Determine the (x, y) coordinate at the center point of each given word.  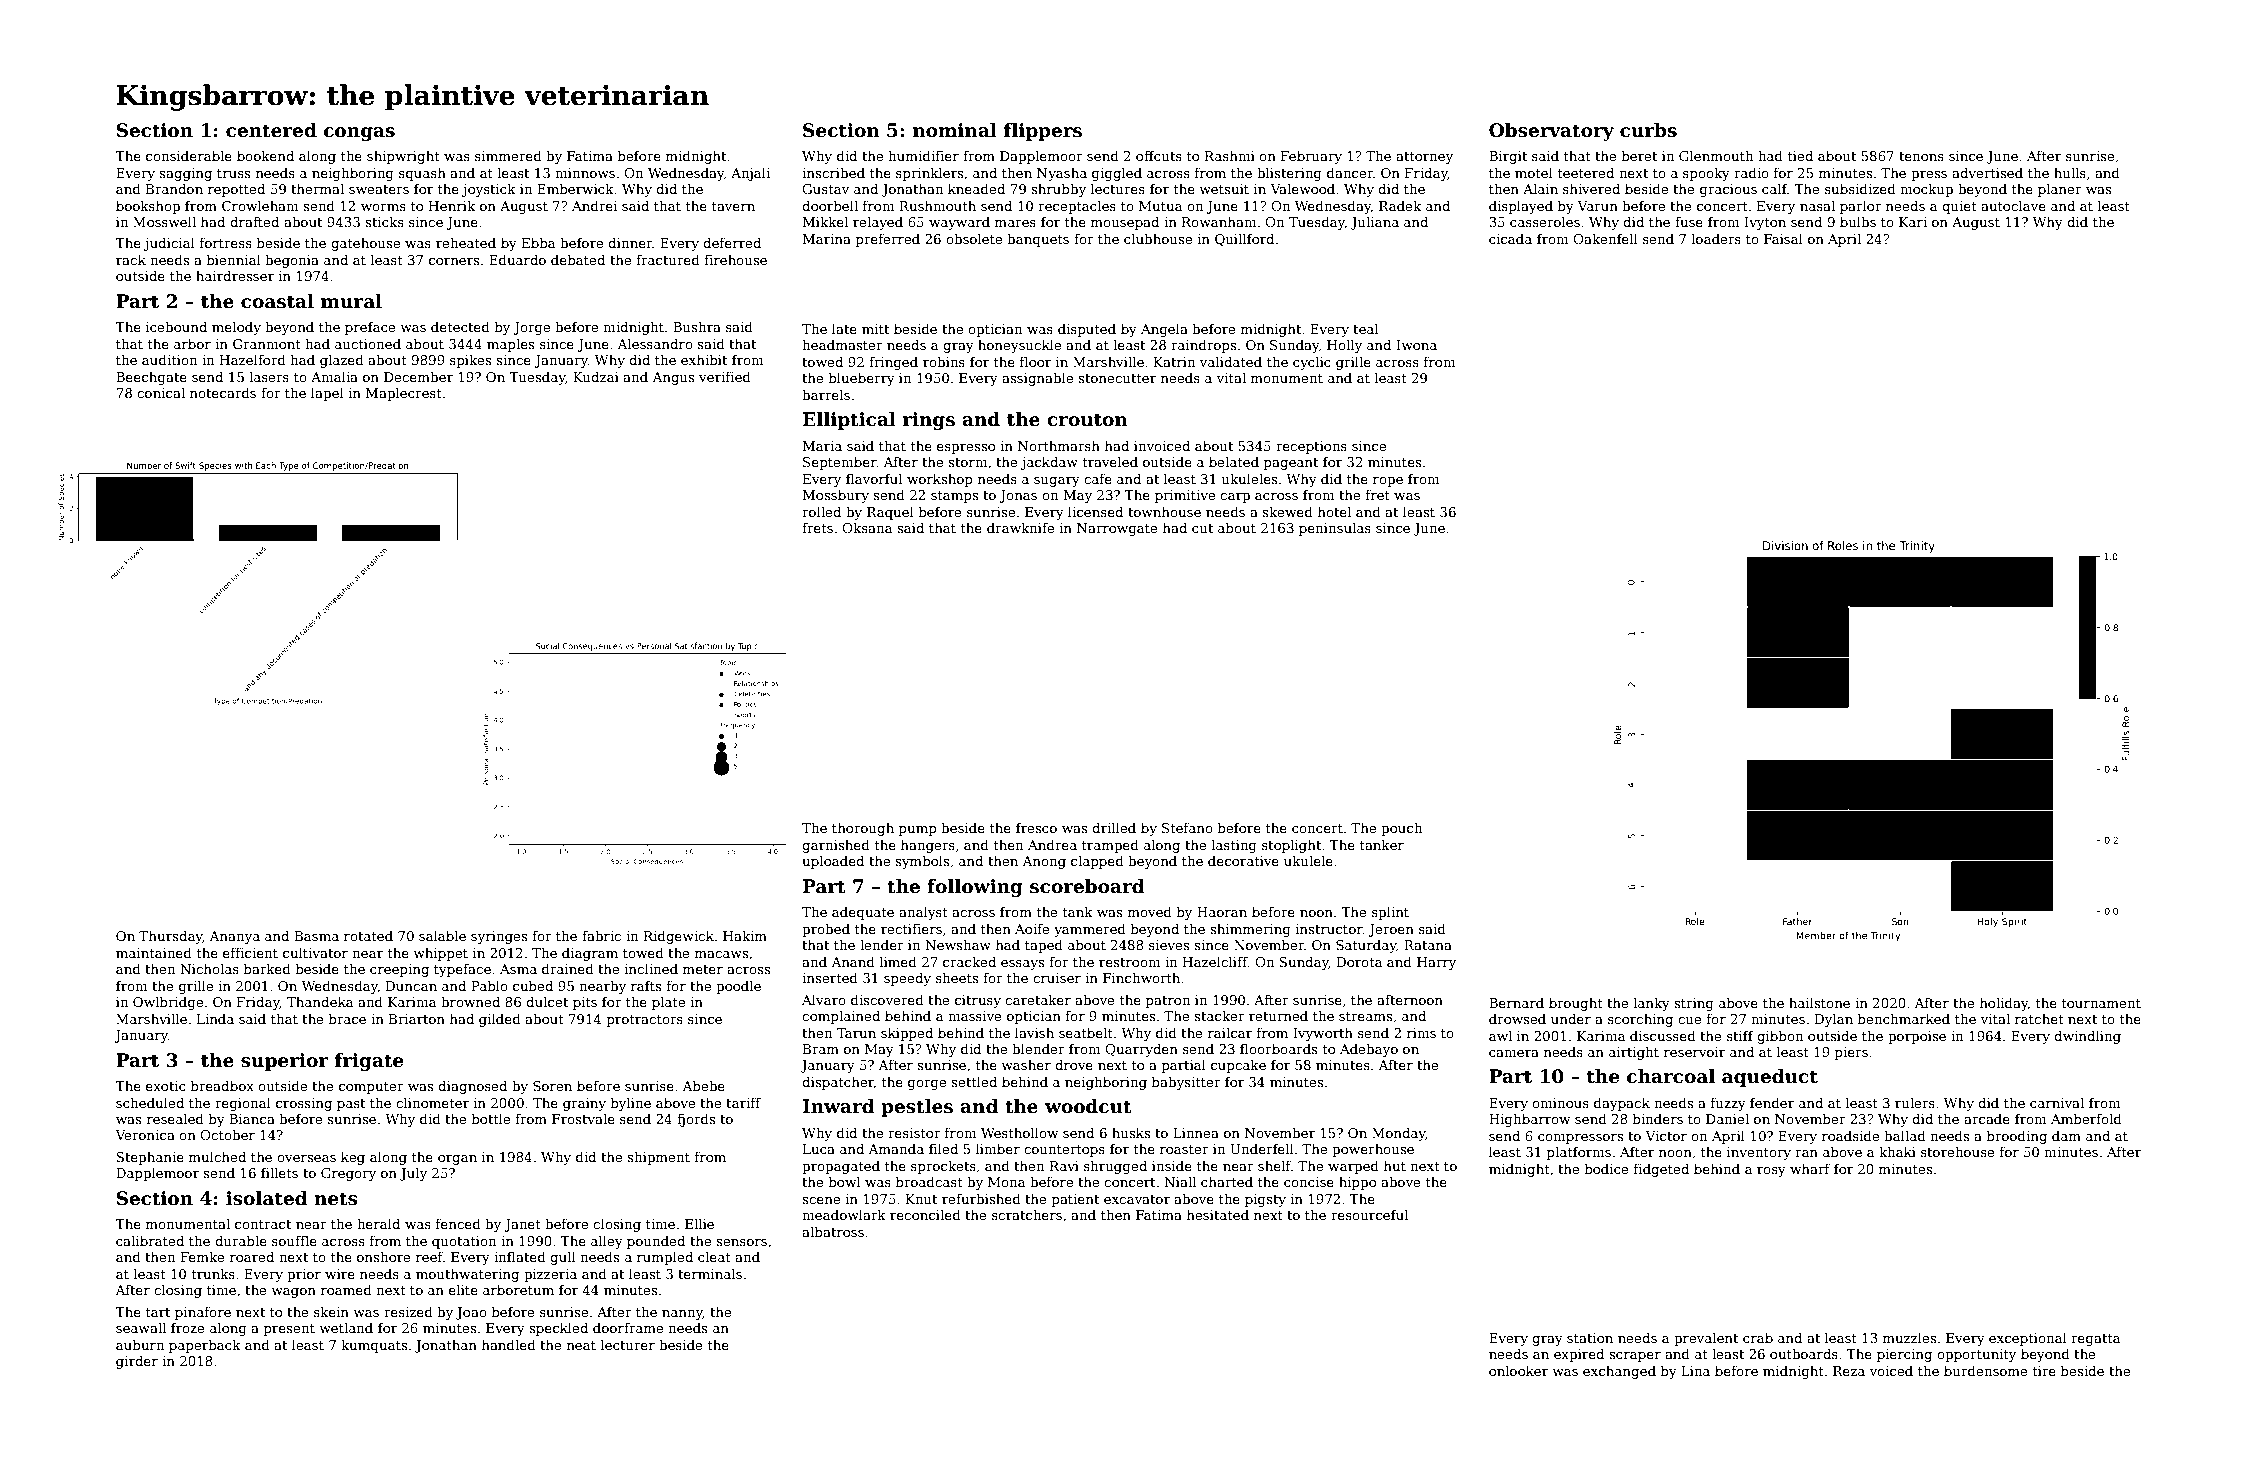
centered (271, 130)
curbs (1648, 130)
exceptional (2028, 1339)
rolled (821, 511)
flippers (1043, 132)
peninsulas (1335, 529)
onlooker (1518, 1370)
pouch (1401, 829)
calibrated (150, 1240)
